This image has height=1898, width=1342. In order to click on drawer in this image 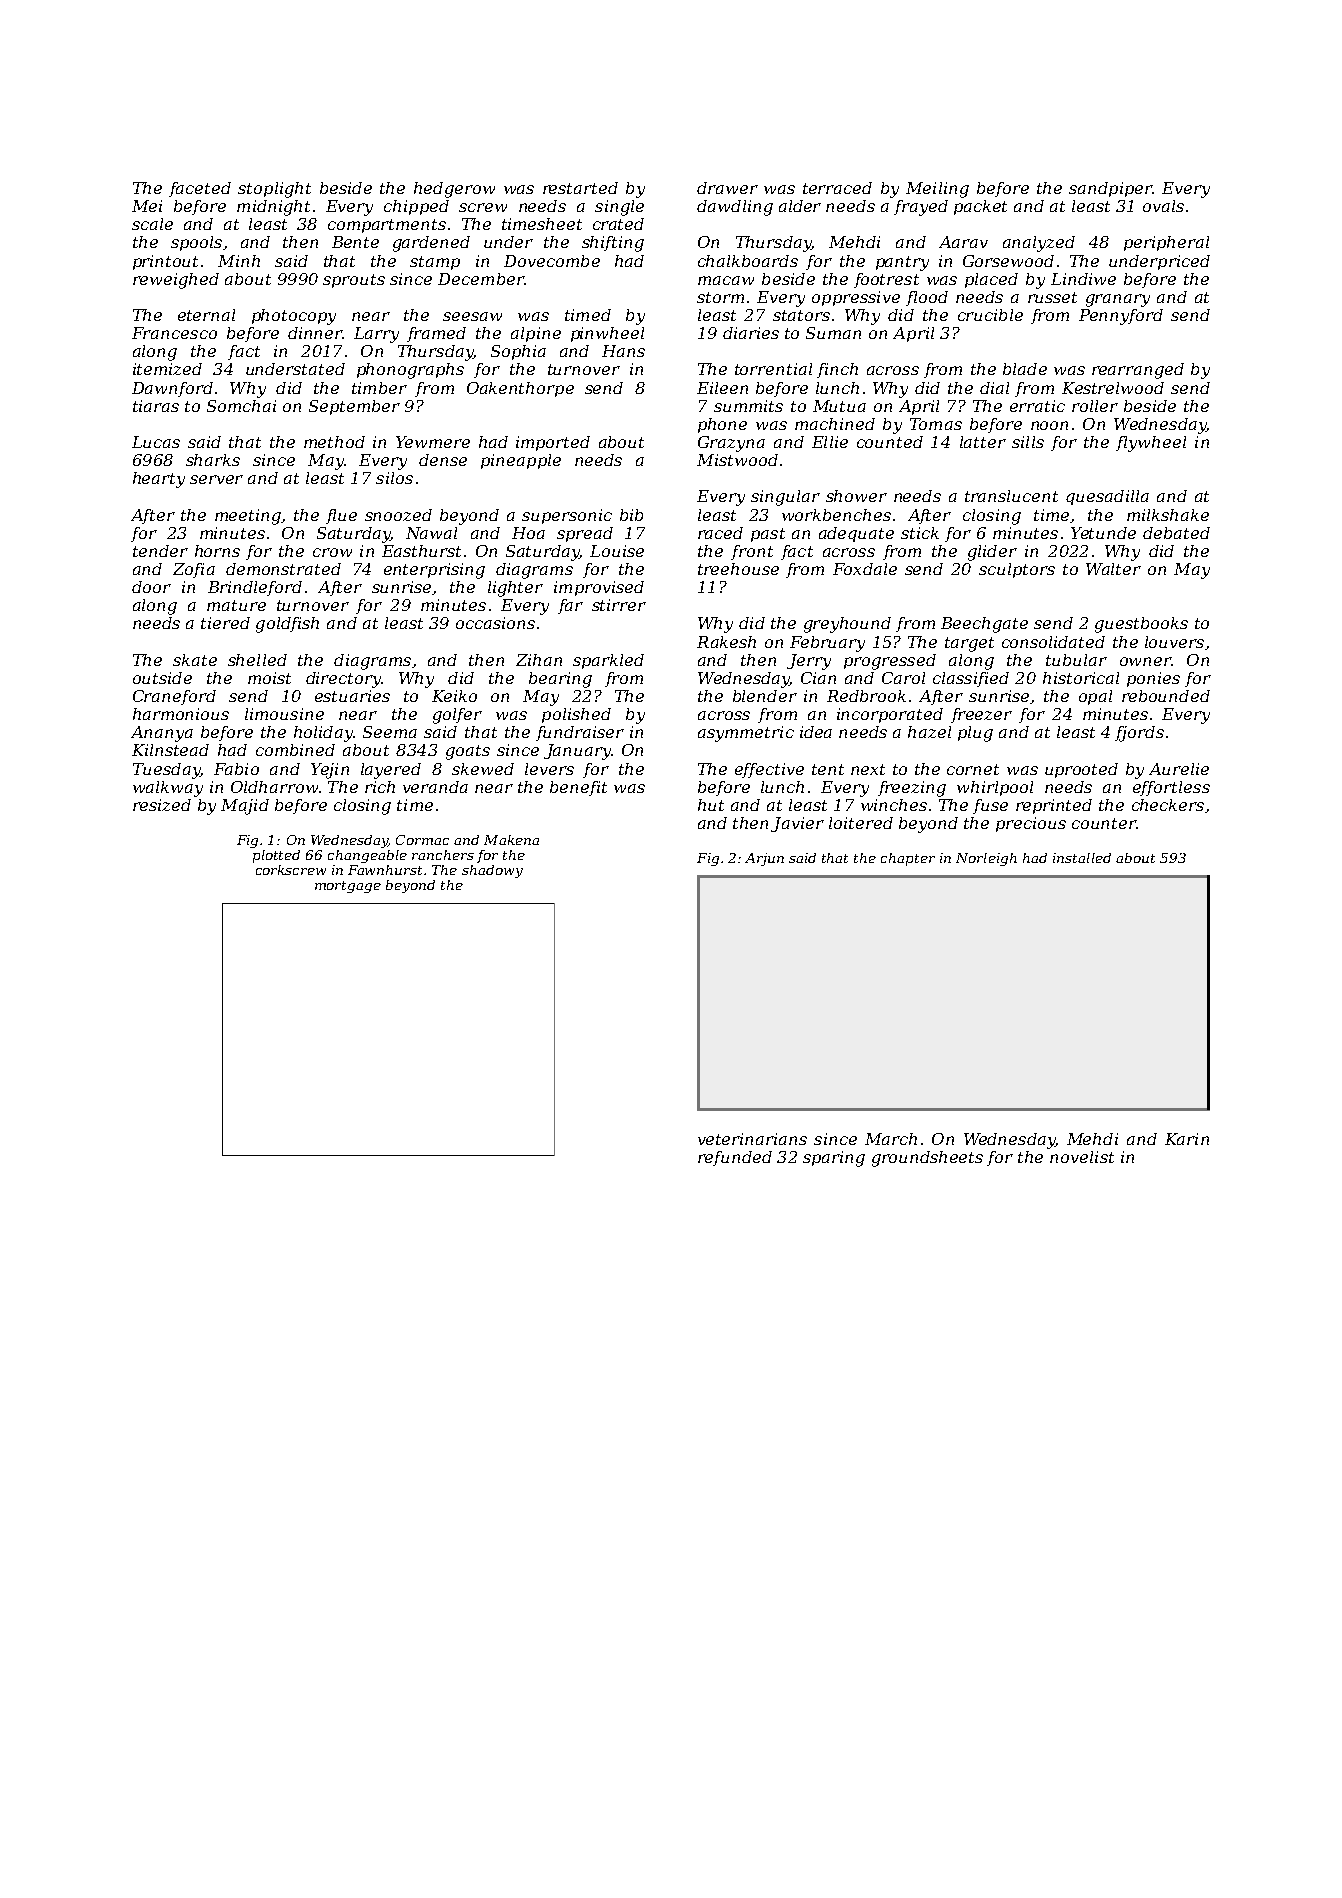, I will do `click(727, 188)`.
